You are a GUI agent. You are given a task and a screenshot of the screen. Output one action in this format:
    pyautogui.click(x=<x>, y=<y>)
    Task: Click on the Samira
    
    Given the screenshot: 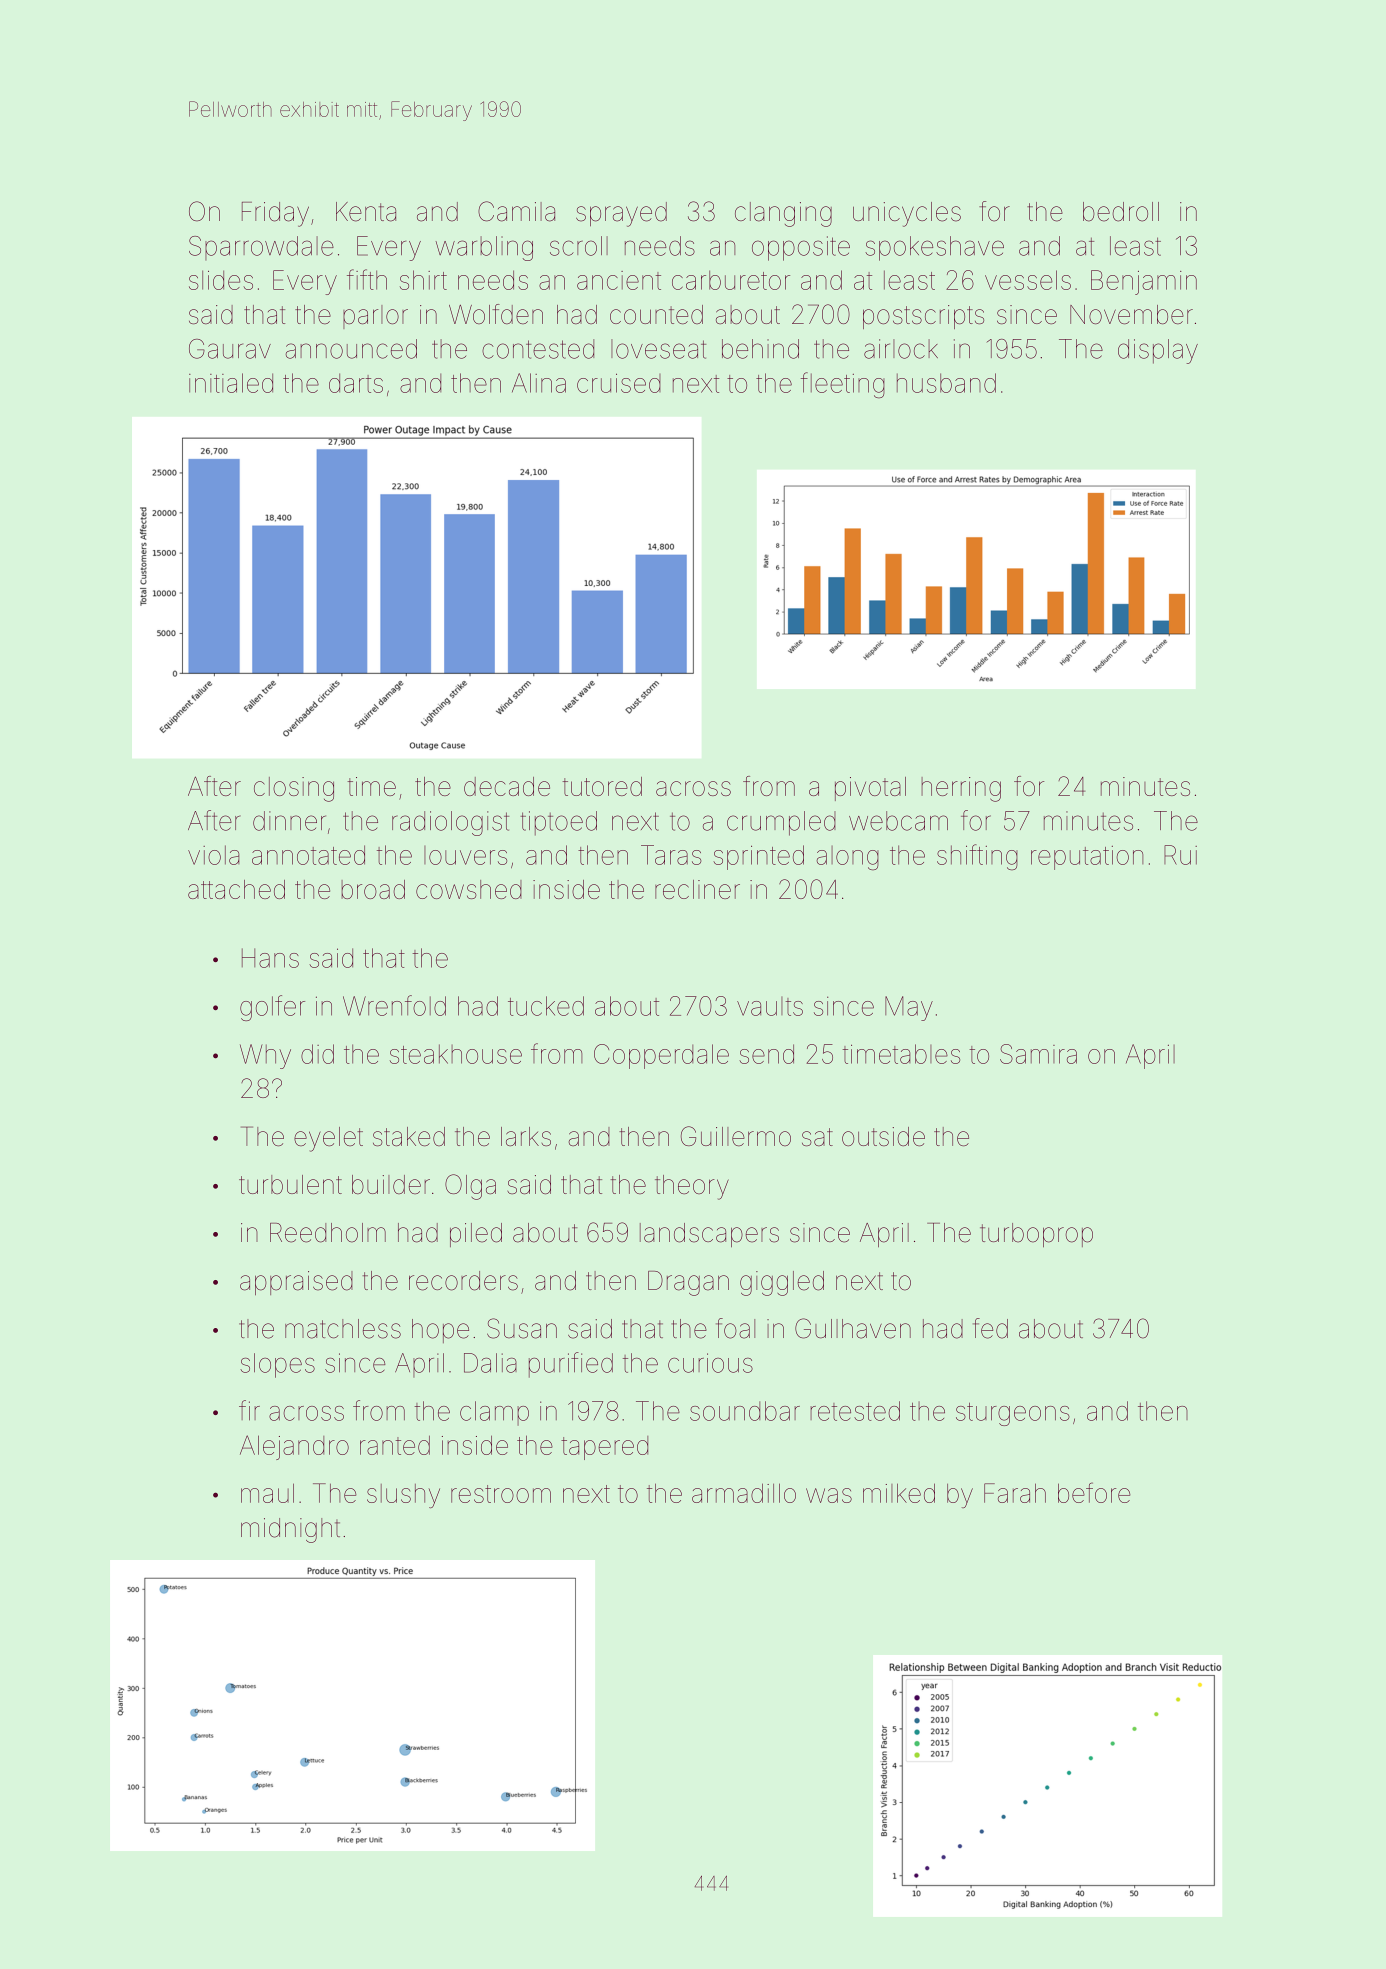 What is the action you would take?
    pyautogui.click(x=1038, y=1054)
